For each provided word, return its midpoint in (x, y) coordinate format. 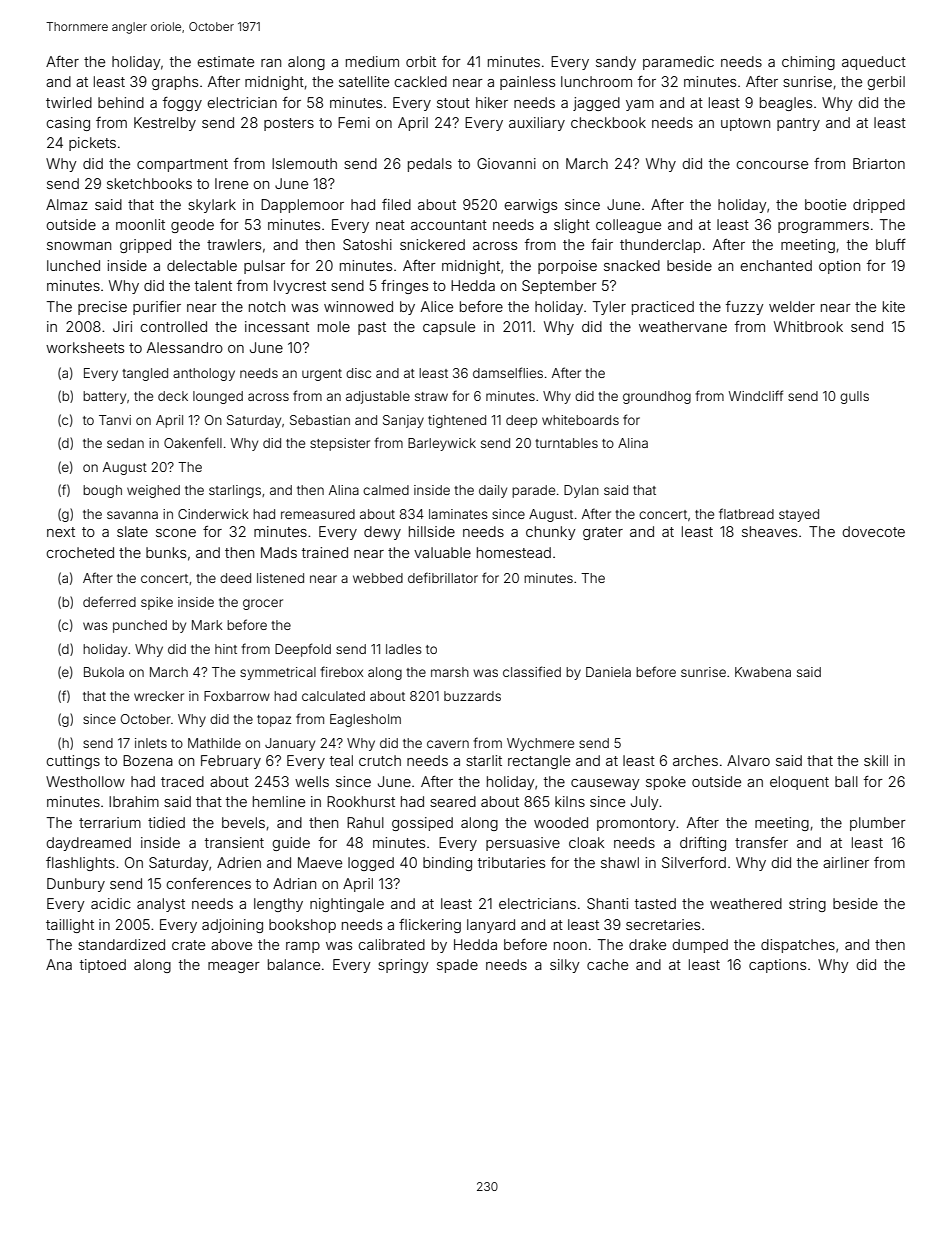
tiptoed (103, 966)
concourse (772, 165)
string (807, 905)
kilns (570, 801)
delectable (202, 265)
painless (527, 83)
